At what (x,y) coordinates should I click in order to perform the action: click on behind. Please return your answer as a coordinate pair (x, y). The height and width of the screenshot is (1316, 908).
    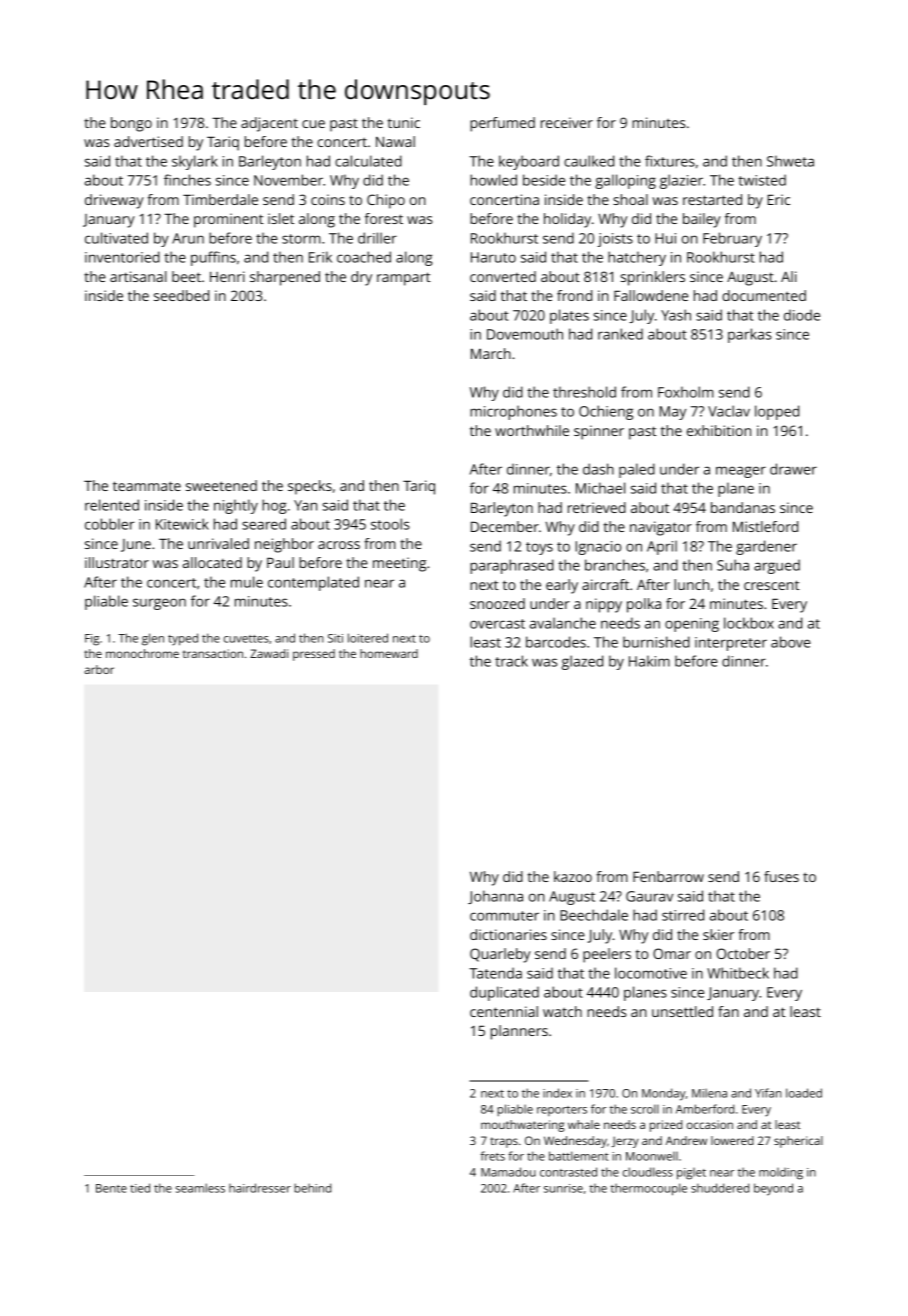
    Looking at the image, I should click on (312, 1188).
